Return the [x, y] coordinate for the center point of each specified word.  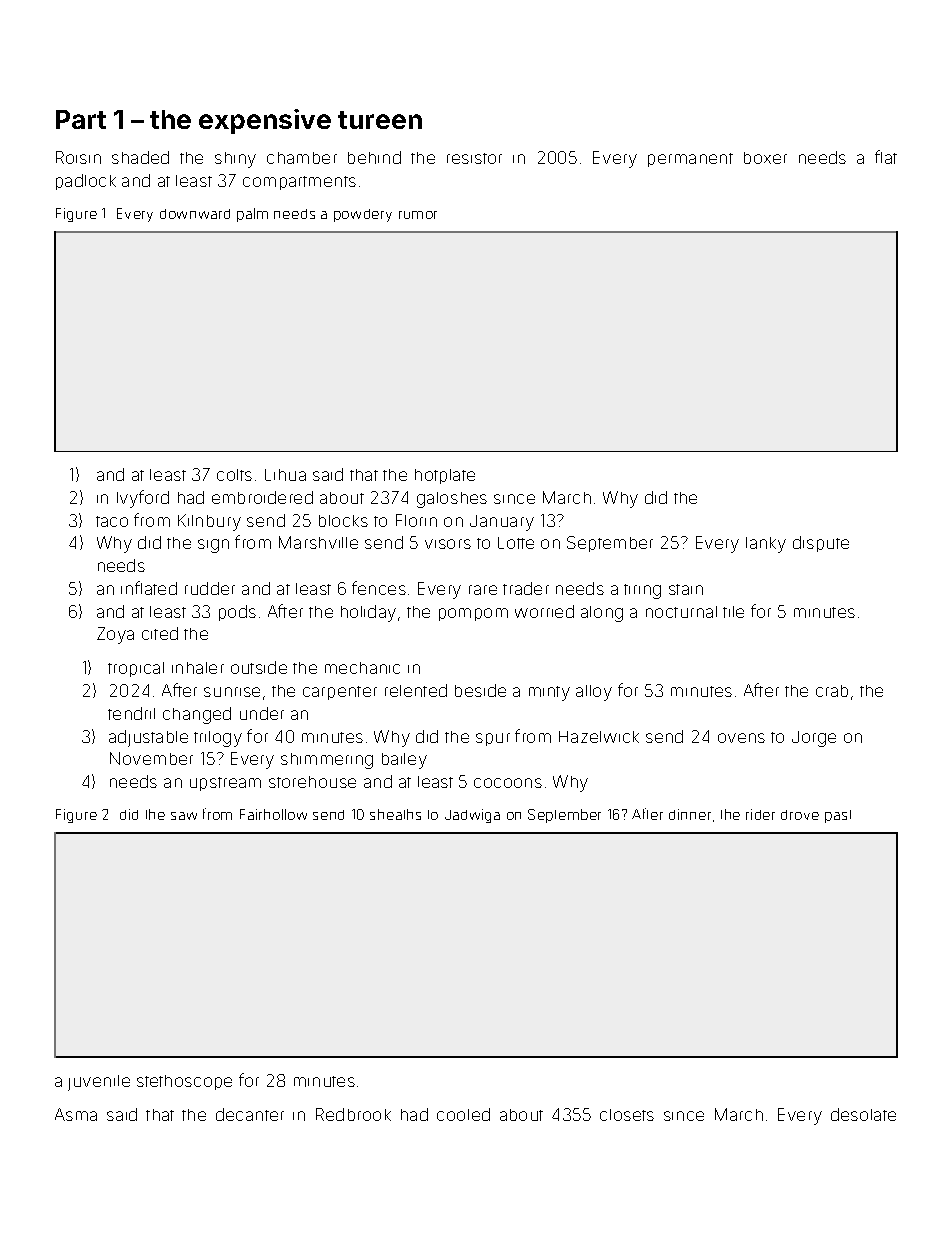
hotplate [445, 476]
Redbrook [353, 1114]
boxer [765, 158]
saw [184, 816]
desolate [863, 1114]
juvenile [99, 1083]
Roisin [78, 157]
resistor [474, 158]
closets [627, 1115]
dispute [821, 544]
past [838, 816]
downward [195, 214]
